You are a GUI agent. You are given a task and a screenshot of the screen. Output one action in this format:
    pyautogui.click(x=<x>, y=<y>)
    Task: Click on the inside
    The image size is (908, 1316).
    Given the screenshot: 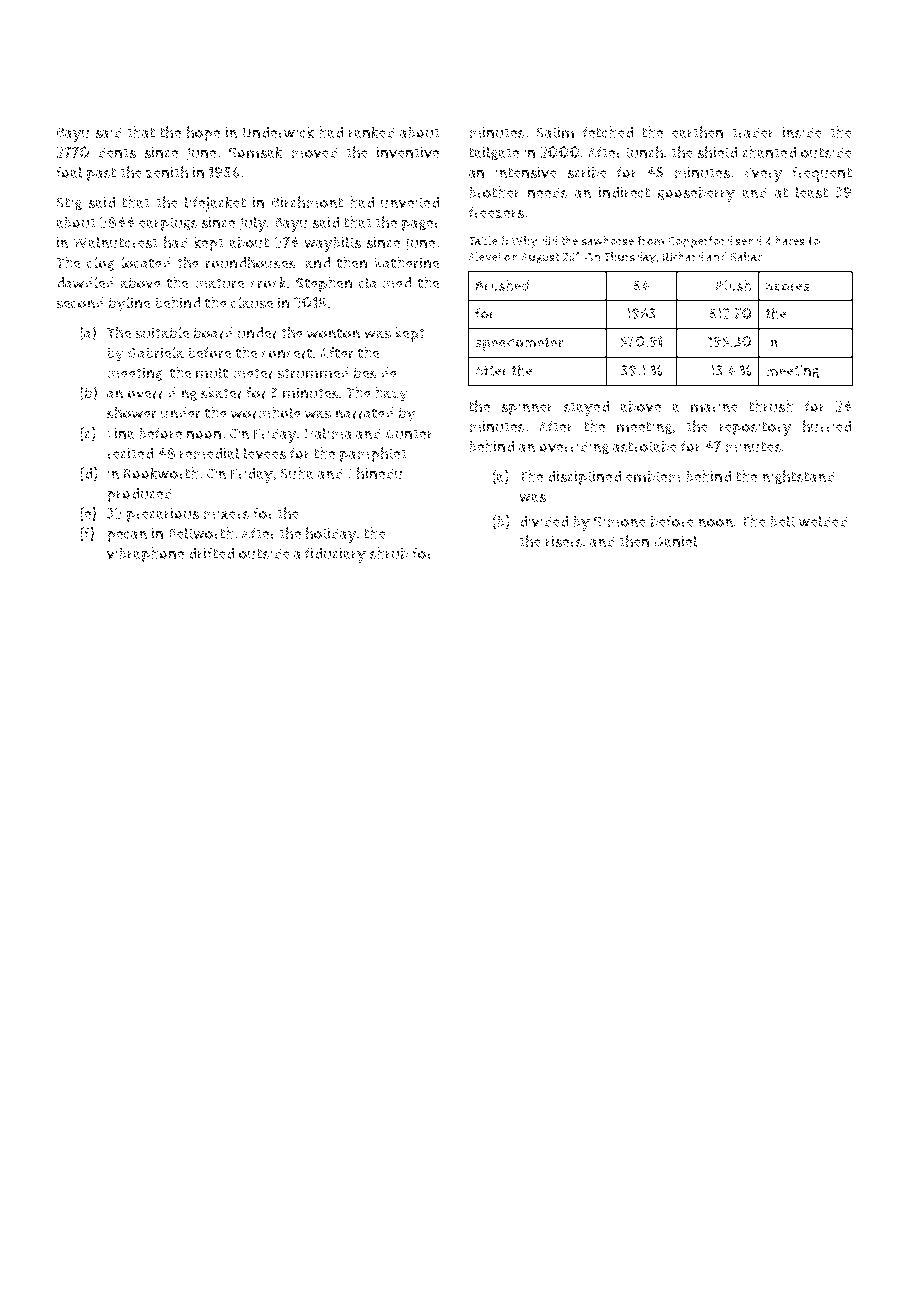 What is the action you would take?
    pyautogui.click(x=802, y=132)
